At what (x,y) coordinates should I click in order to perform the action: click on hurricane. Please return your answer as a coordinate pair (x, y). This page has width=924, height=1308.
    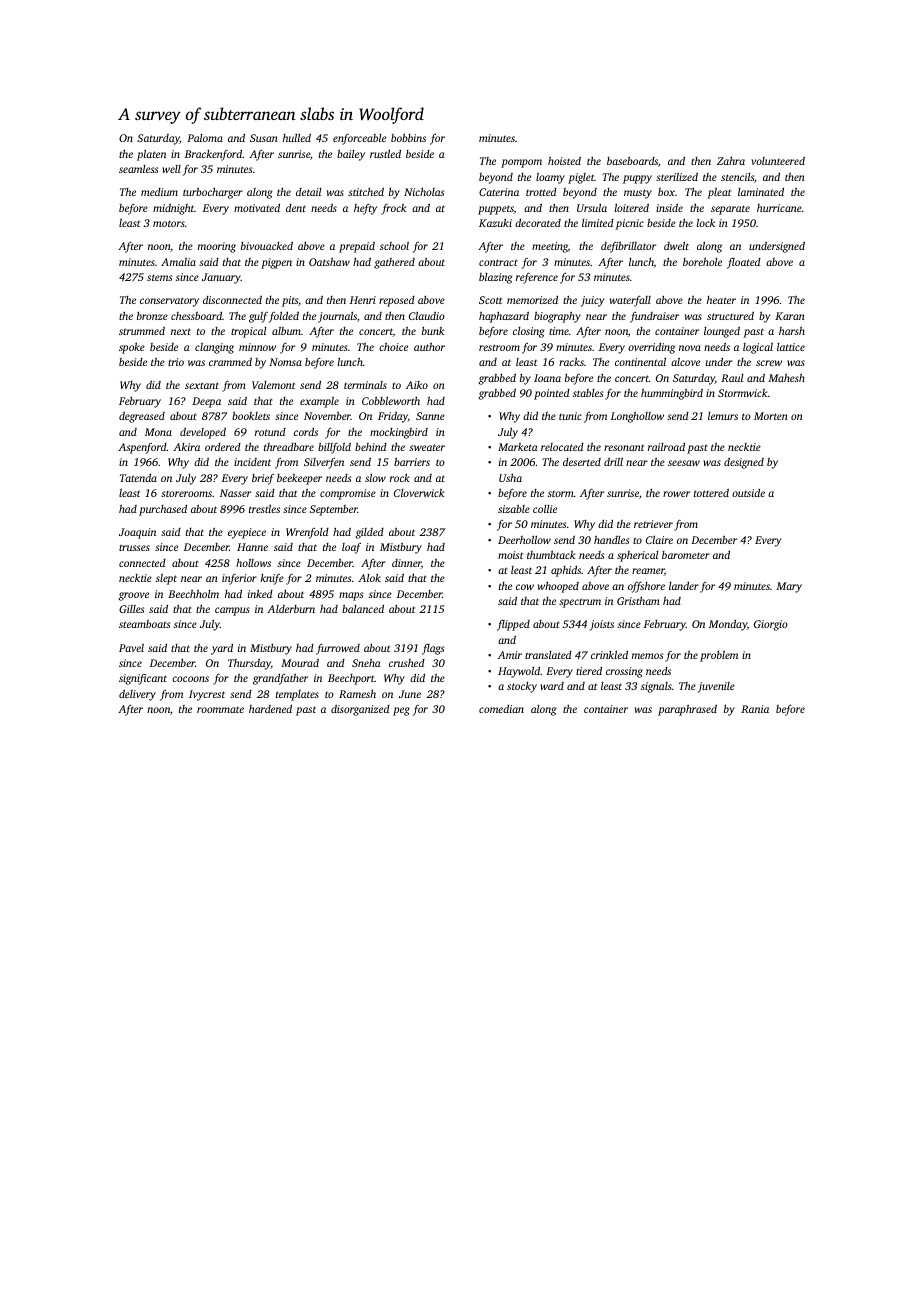
    Looking at the image, I should click on (779, 208).
